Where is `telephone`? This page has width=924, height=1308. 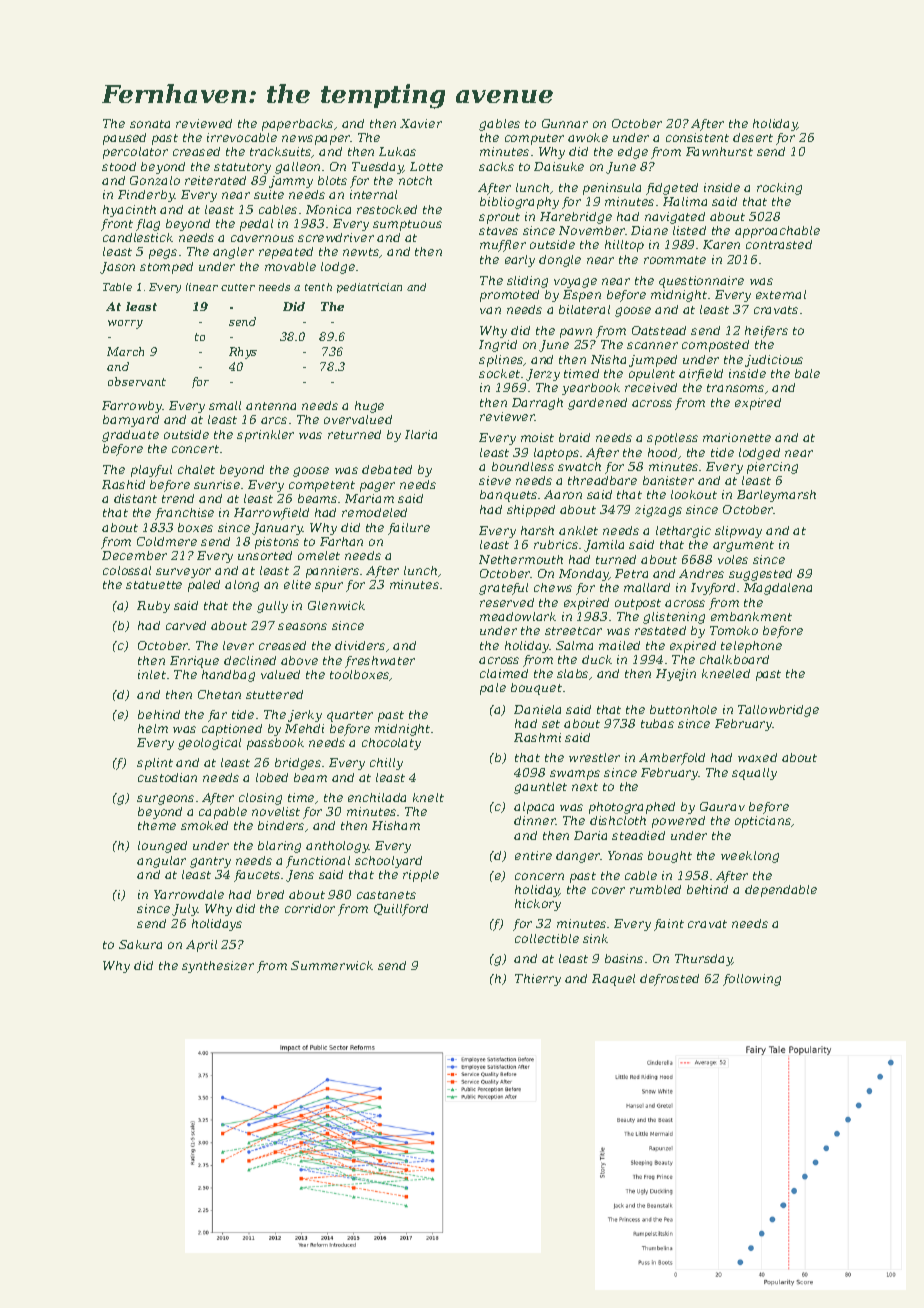
telephone is located at coordinates (751, 647).
